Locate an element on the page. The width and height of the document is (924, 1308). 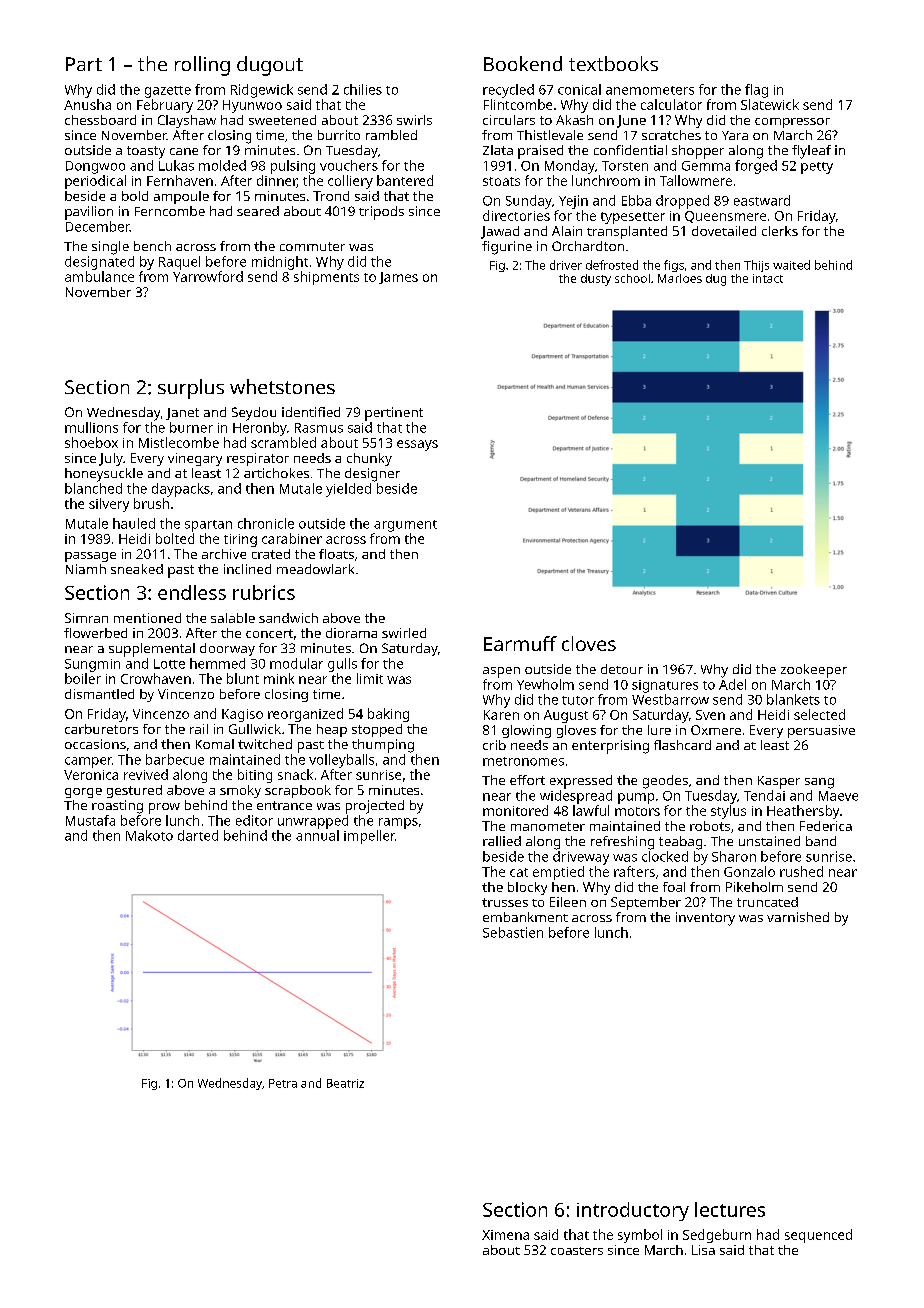
argument is located at coordinates (405, 526).
